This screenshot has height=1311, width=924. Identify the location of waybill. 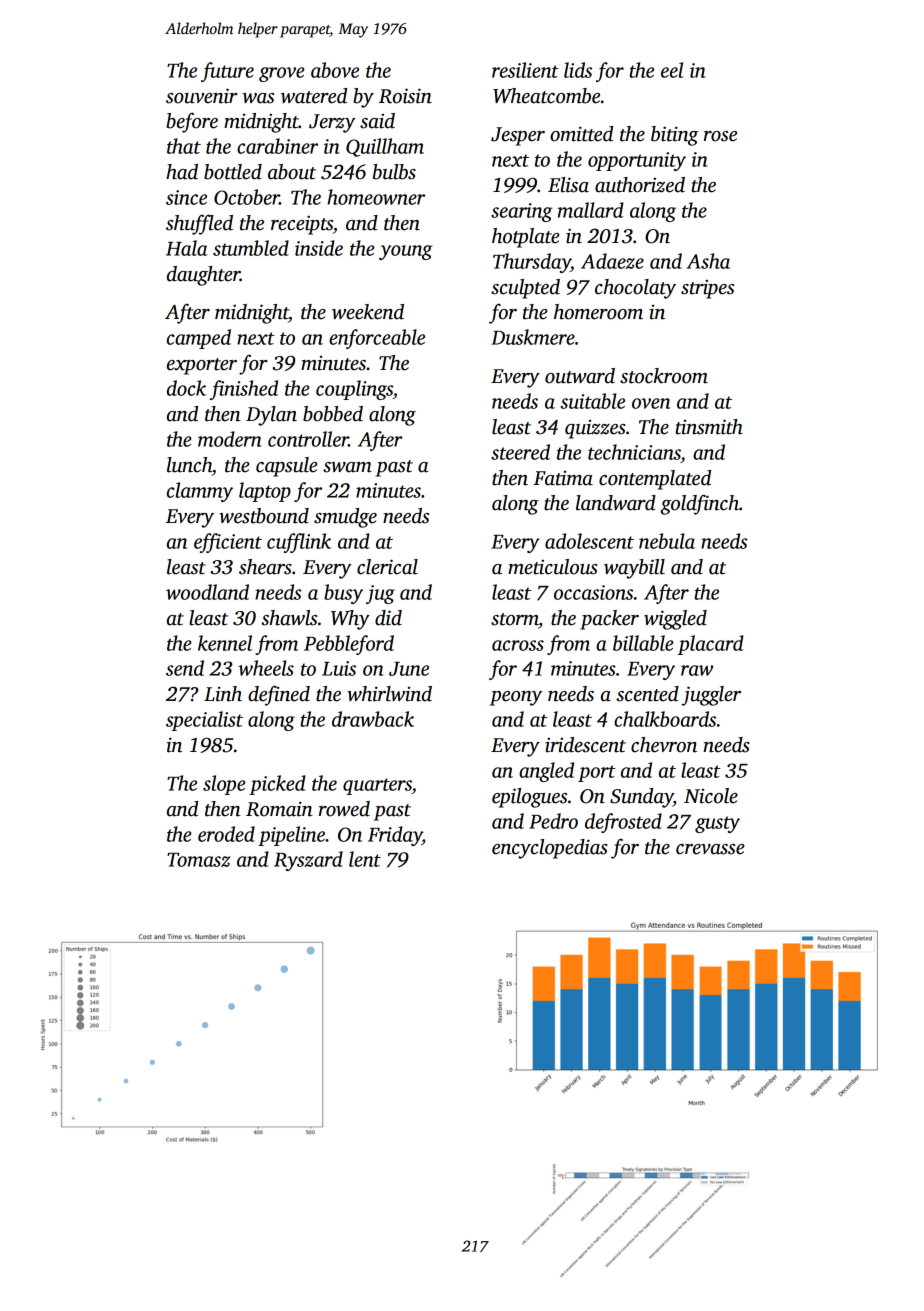
(634, 569).
